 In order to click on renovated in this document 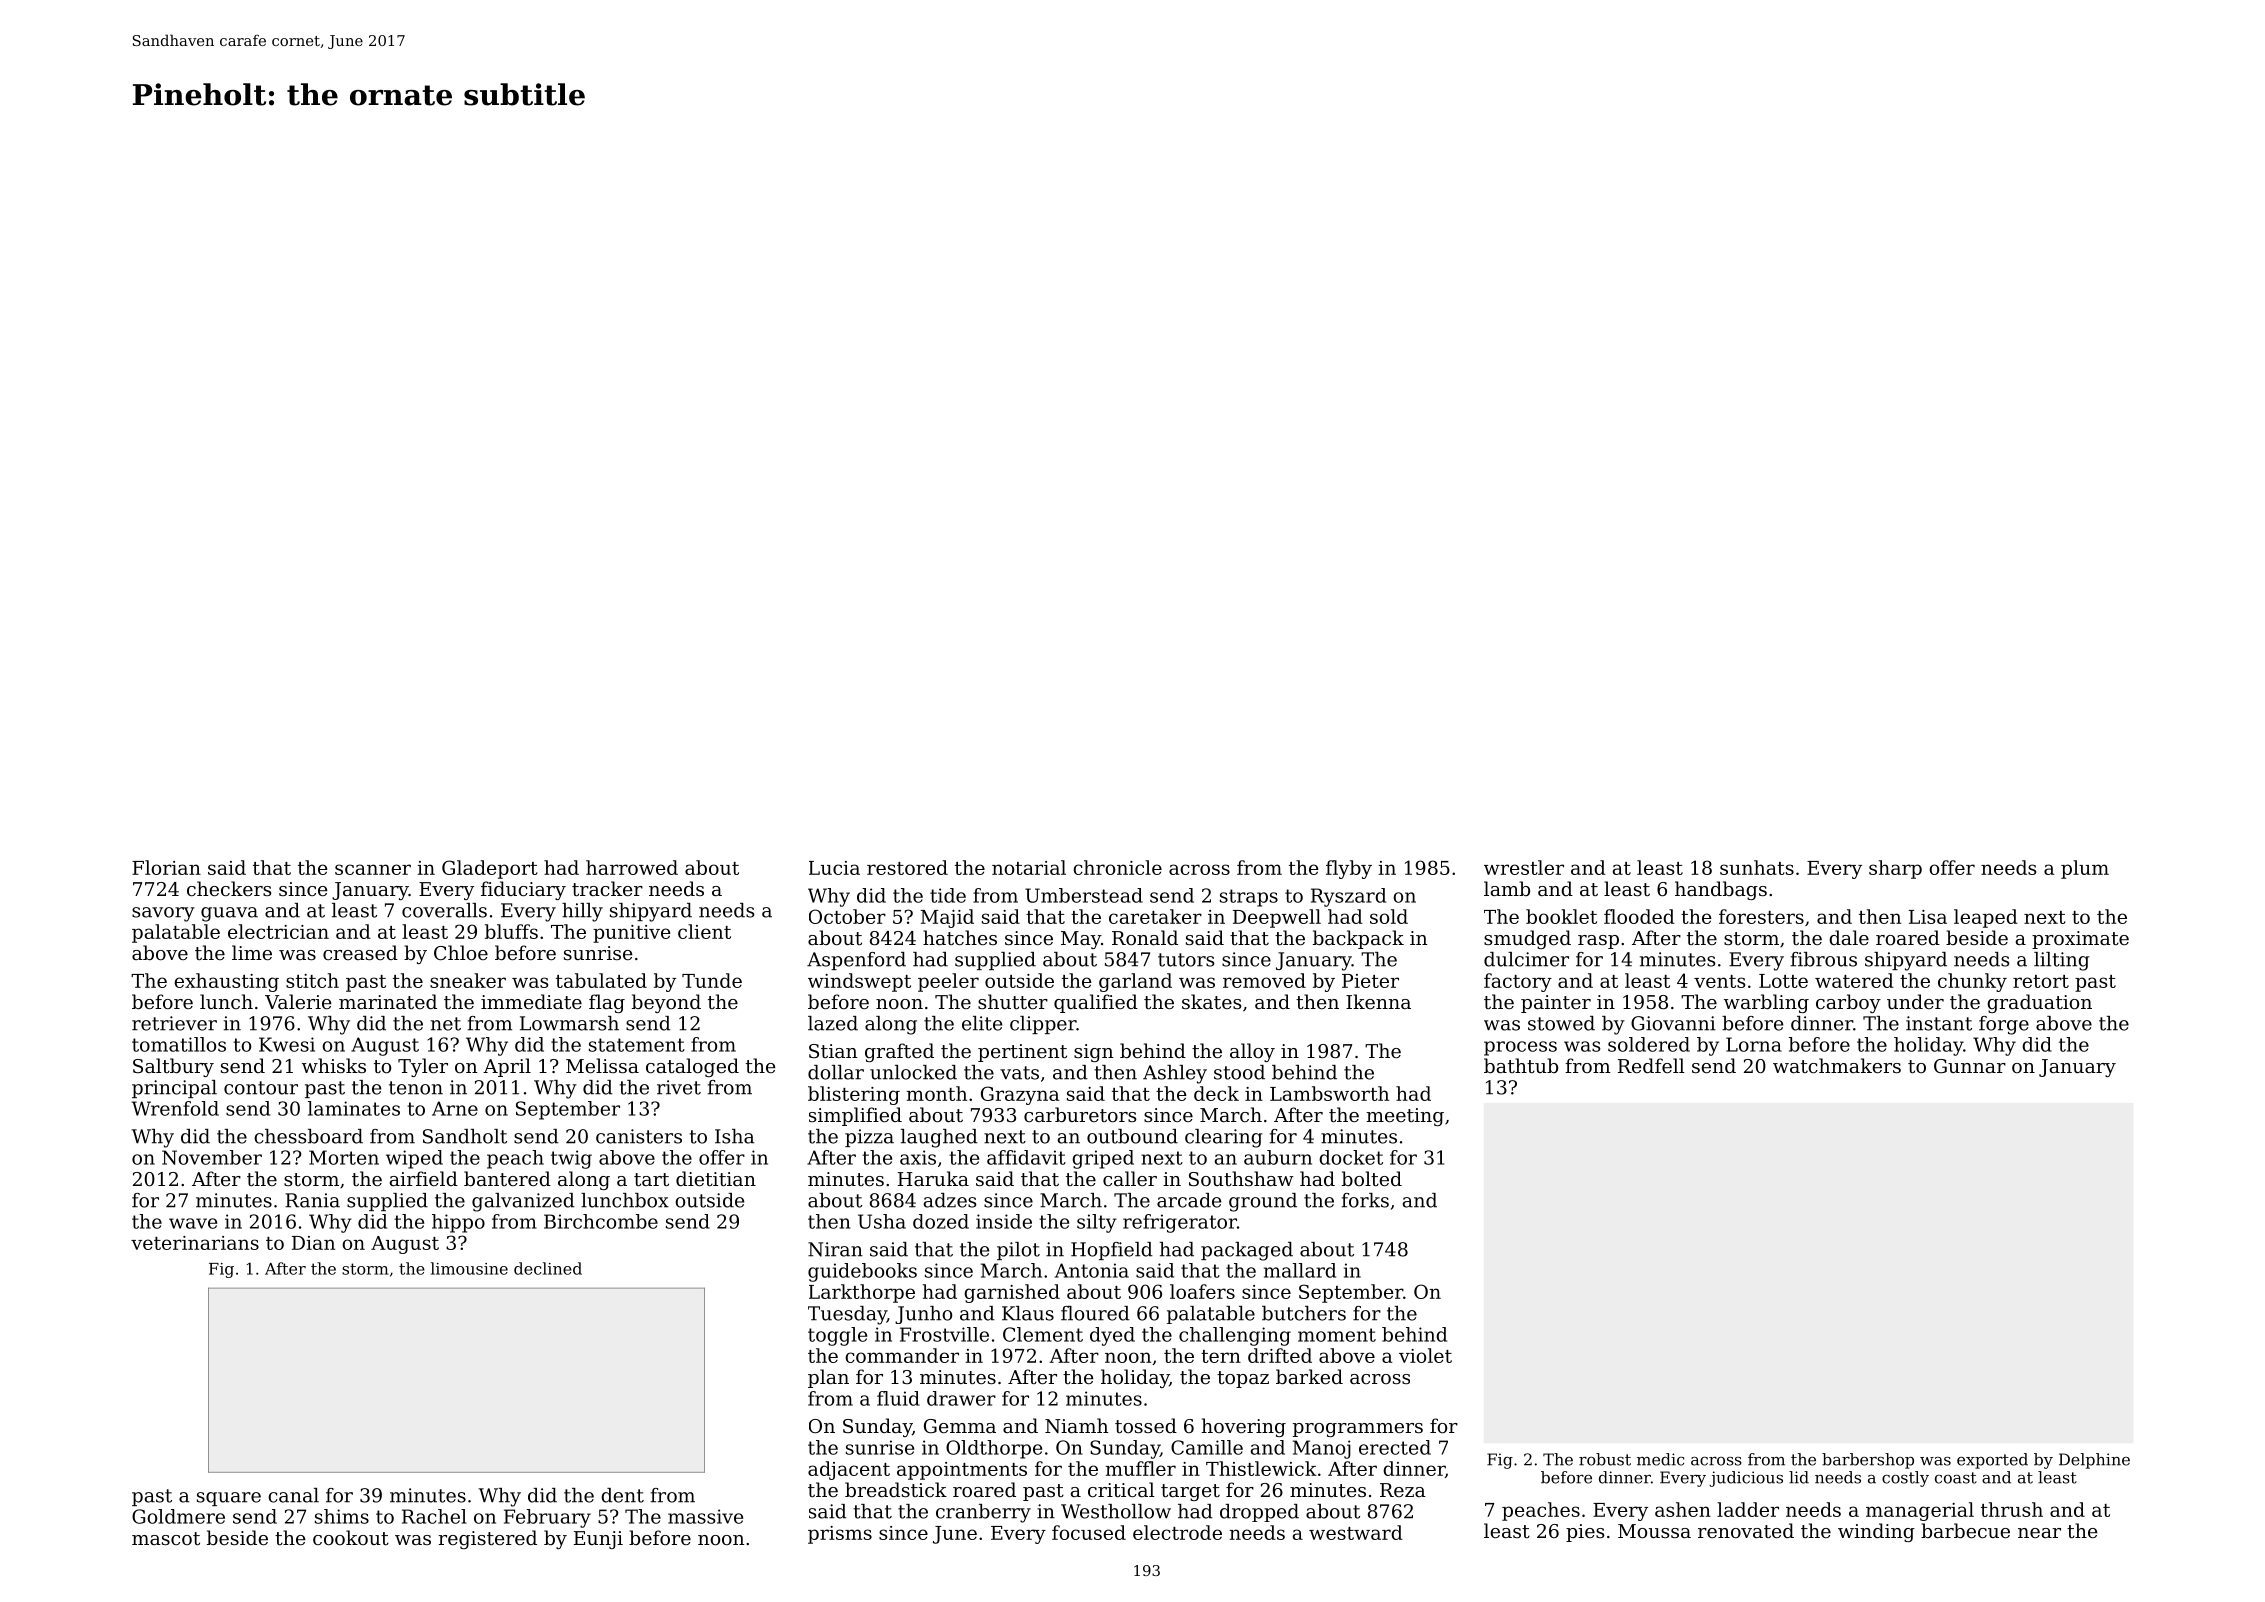, I will do `click(1746, 1530)`.
